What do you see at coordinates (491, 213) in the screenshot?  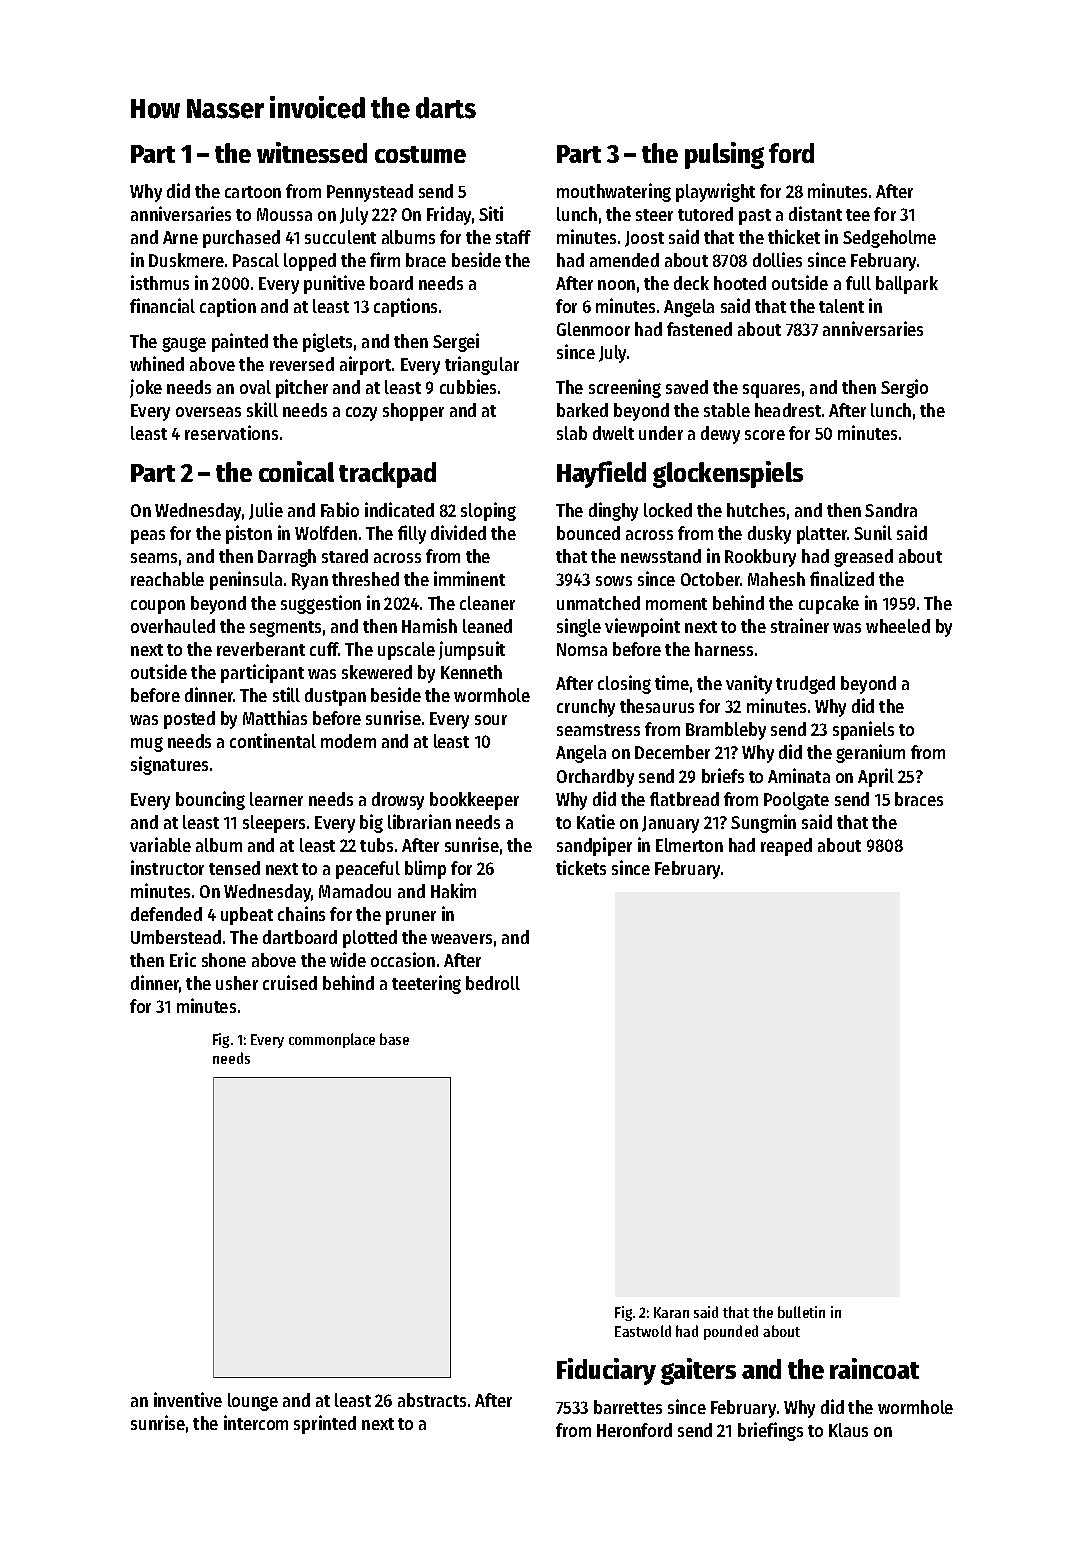 I see `Siti` at bounding box center [491, 213].
